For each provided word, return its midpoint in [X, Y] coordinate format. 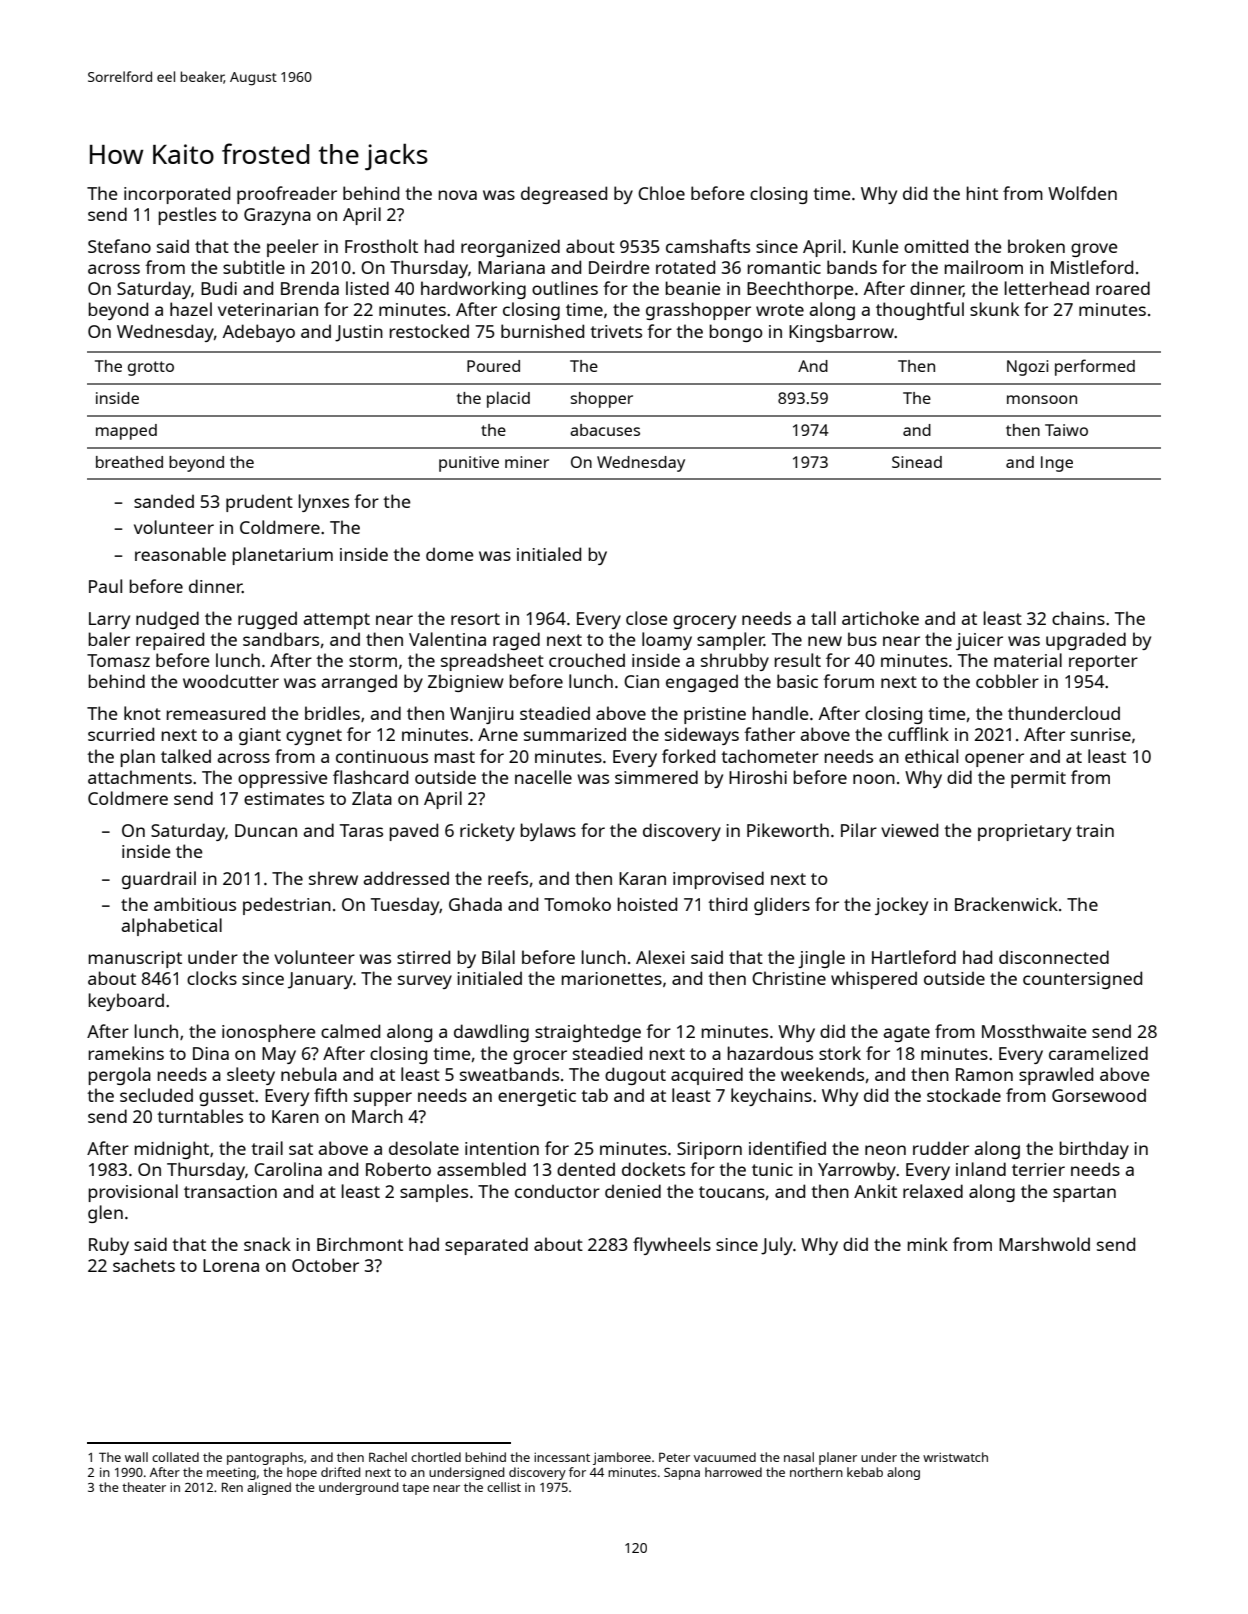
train [1095, 830]
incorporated [177, 195]
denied [633, 1191]
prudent [259, 503]
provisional [133, 1193]
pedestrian [287, 906]
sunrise [1101, 734]
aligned [269, 1488]
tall [823, 618]
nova [457, 195]
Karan [642, 878]
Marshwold [1044, 1244]
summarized [575, 734]
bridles [332, 713]
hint [982, 193]
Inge [1057, 464]
